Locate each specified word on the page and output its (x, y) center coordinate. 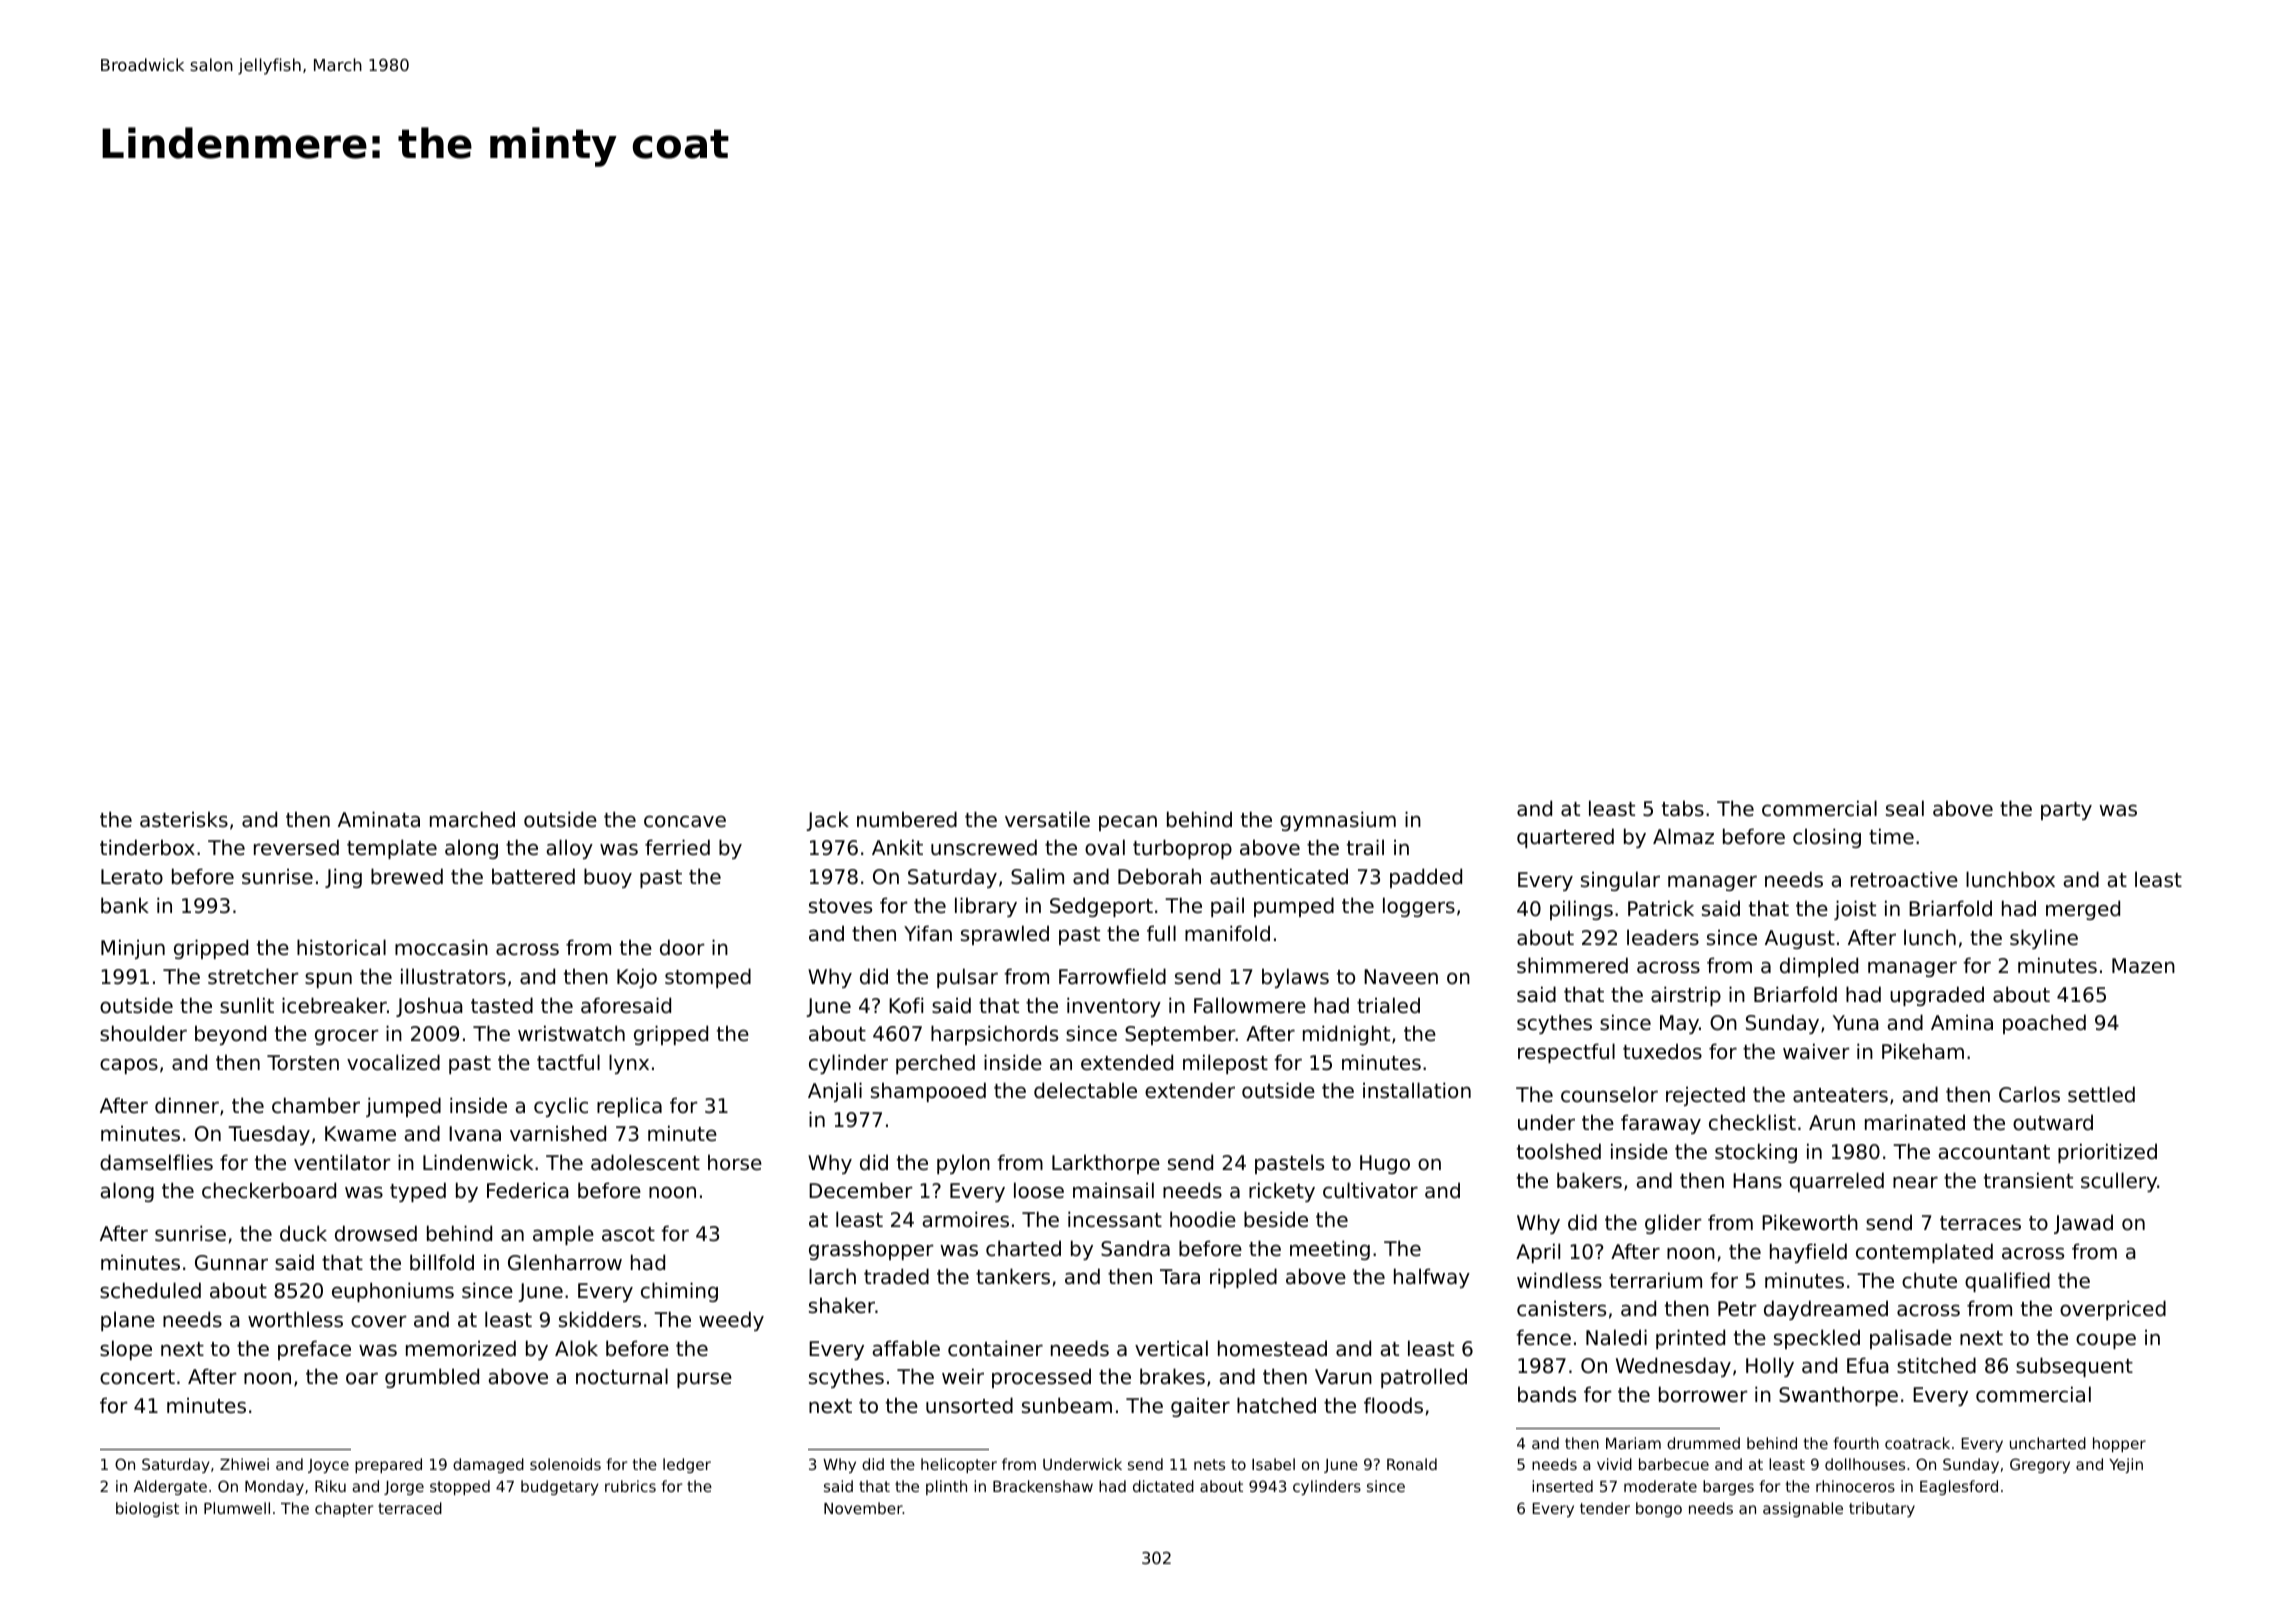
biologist (147, 1509)
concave (685, 821)
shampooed (928, 1092)
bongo (1659, 1509)
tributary (1882, 1509)
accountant (1994, 1152)
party (2066, 811)
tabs (1683, 808)
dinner (187, 1105)
